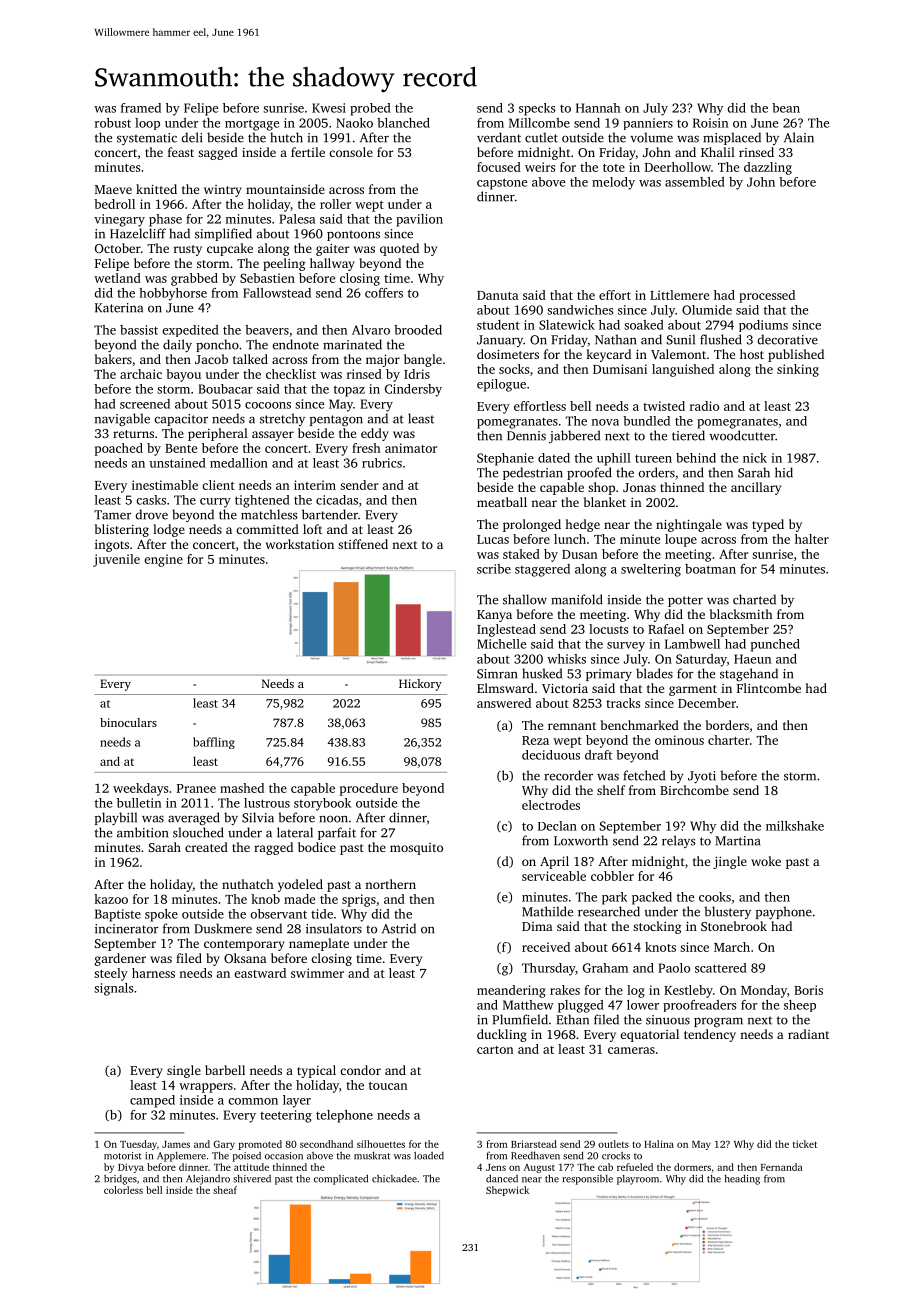 Image resolution: width=924 pixels, height=1308 pixels. Describe the element at coordinates (495, 1050) in the screenshot. I see `carton` at that location.
